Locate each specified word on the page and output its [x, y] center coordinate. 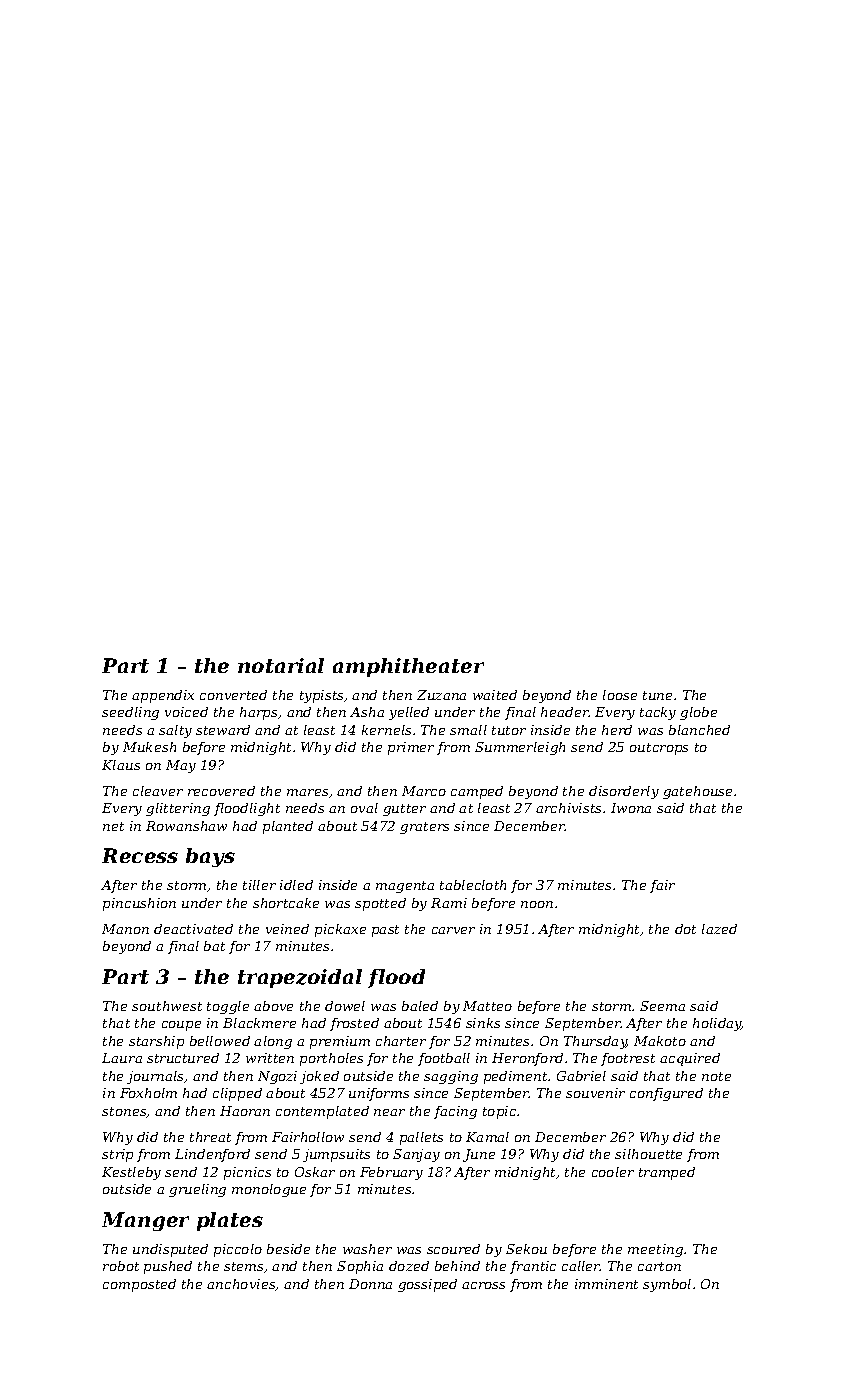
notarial [281, 665]
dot [685, 929]
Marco [424, 791]
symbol [667, 1285]
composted [139, 1285]
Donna [370, 1284]
